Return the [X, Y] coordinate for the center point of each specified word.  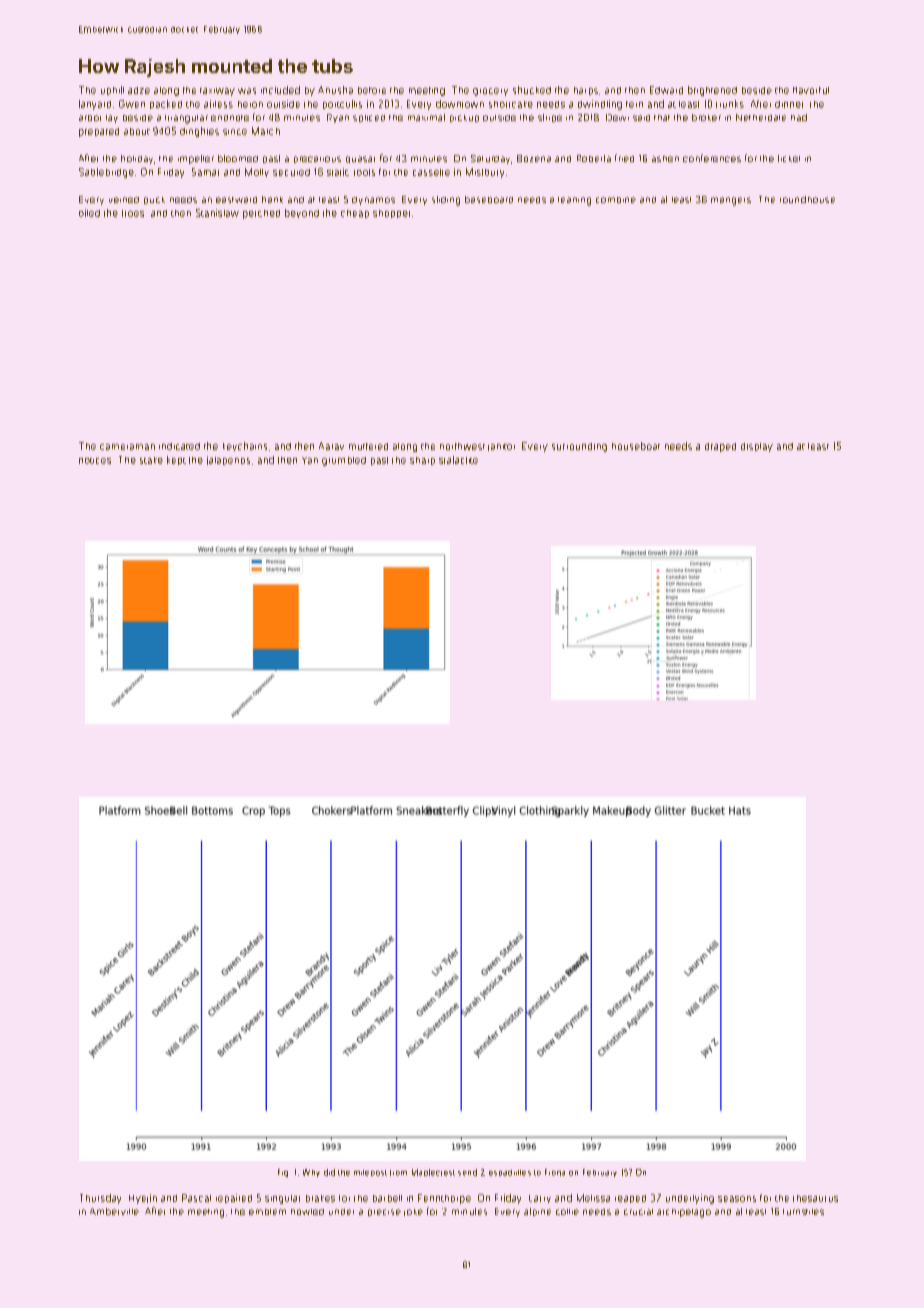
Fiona [555, 1172]
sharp [422, 461]
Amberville [114, 1211]
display [757, 447]
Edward [666, 90]
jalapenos [228, 460]
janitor [501, 447]
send [467, 1172]
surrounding [579, 447]
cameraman [127, 447]
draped [720, 447]
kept [176, 460]
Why [311, 1173]
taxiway [217, 92]
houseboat [636, 446]
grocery [490, 92]
